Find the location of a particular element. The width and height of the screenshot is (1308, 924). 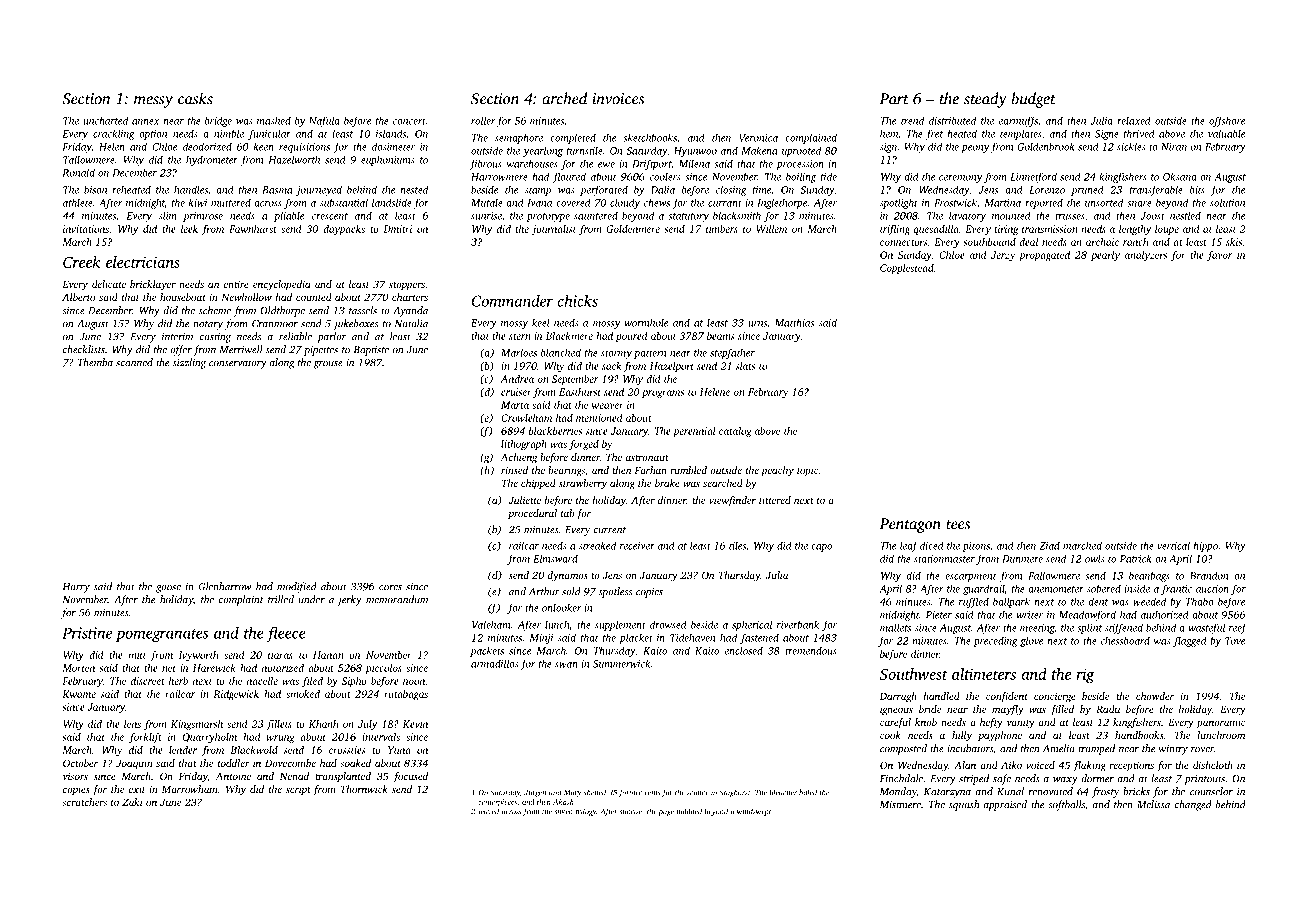

timbers is located at coordinates (722, 229).
